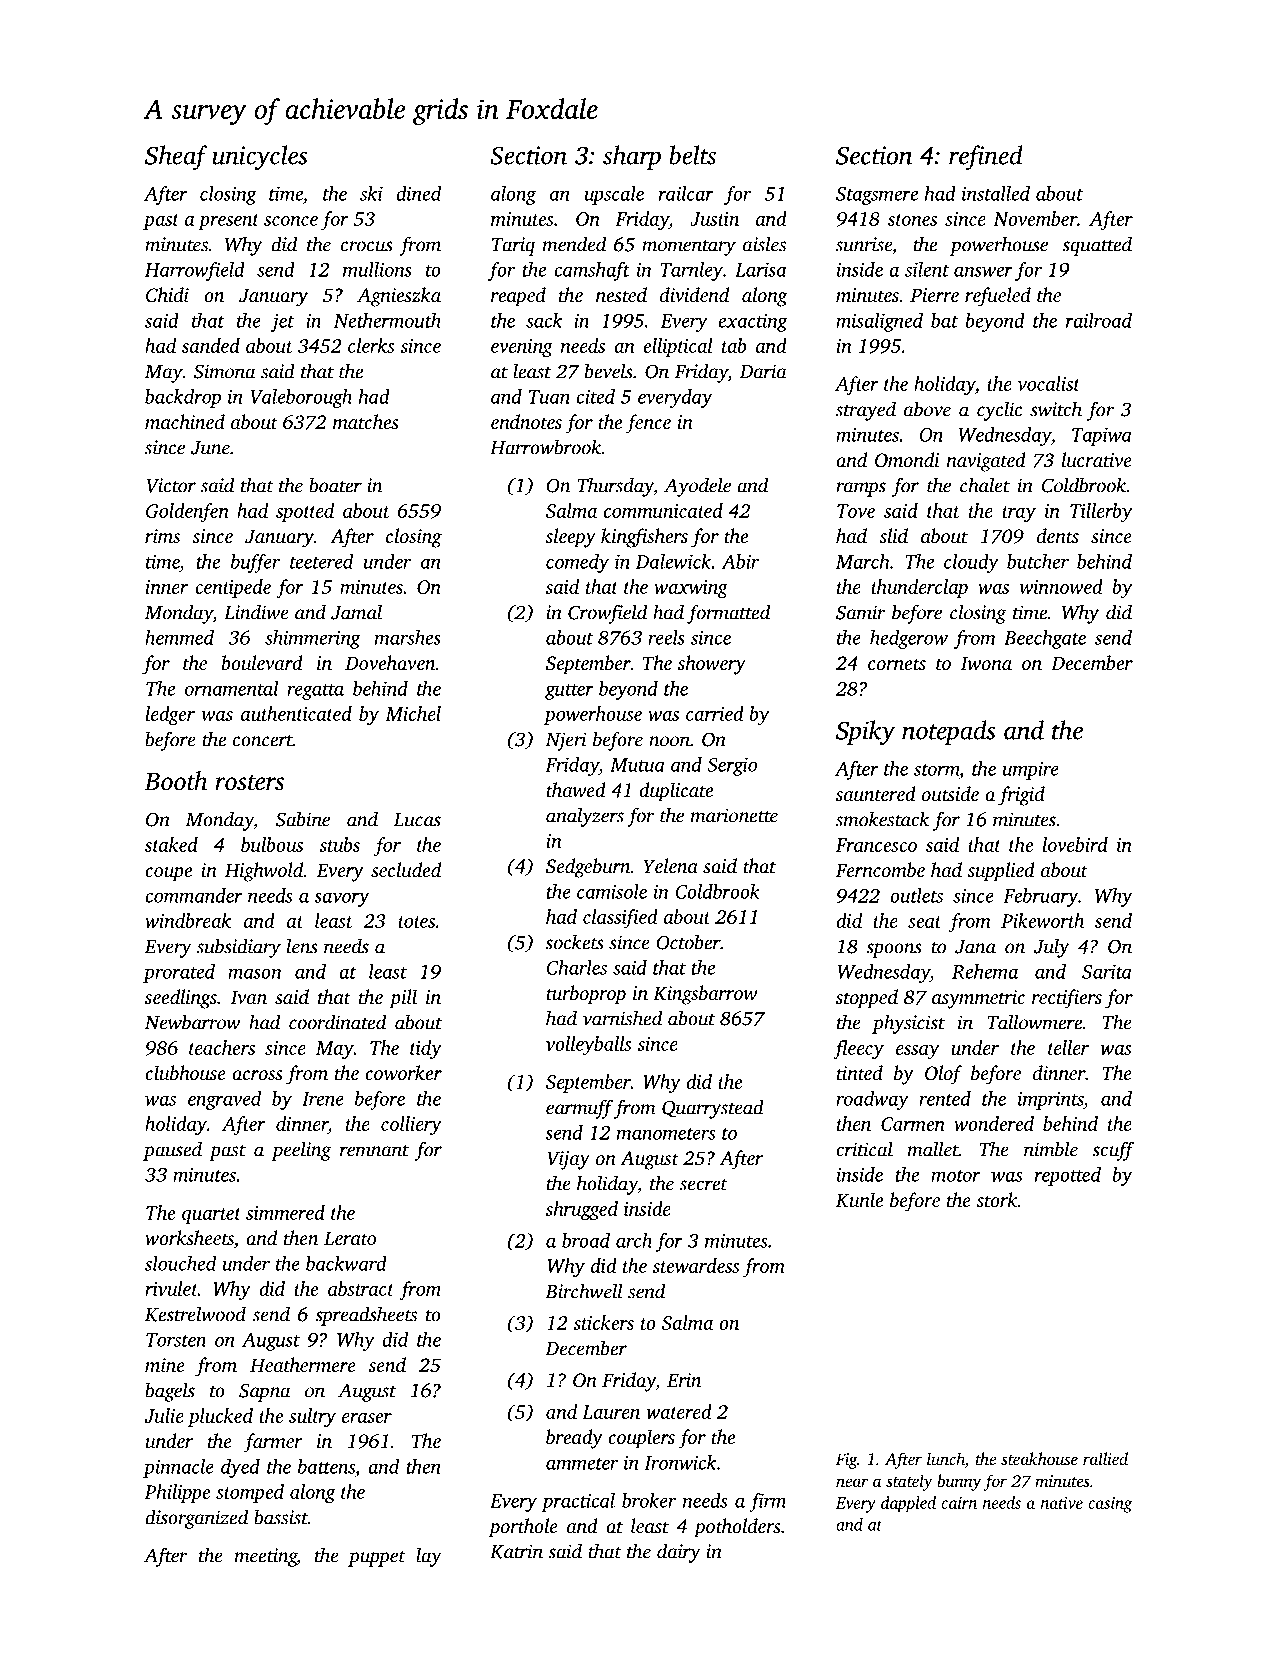  I want to click on Harrowbrook, so click(545, 447).
